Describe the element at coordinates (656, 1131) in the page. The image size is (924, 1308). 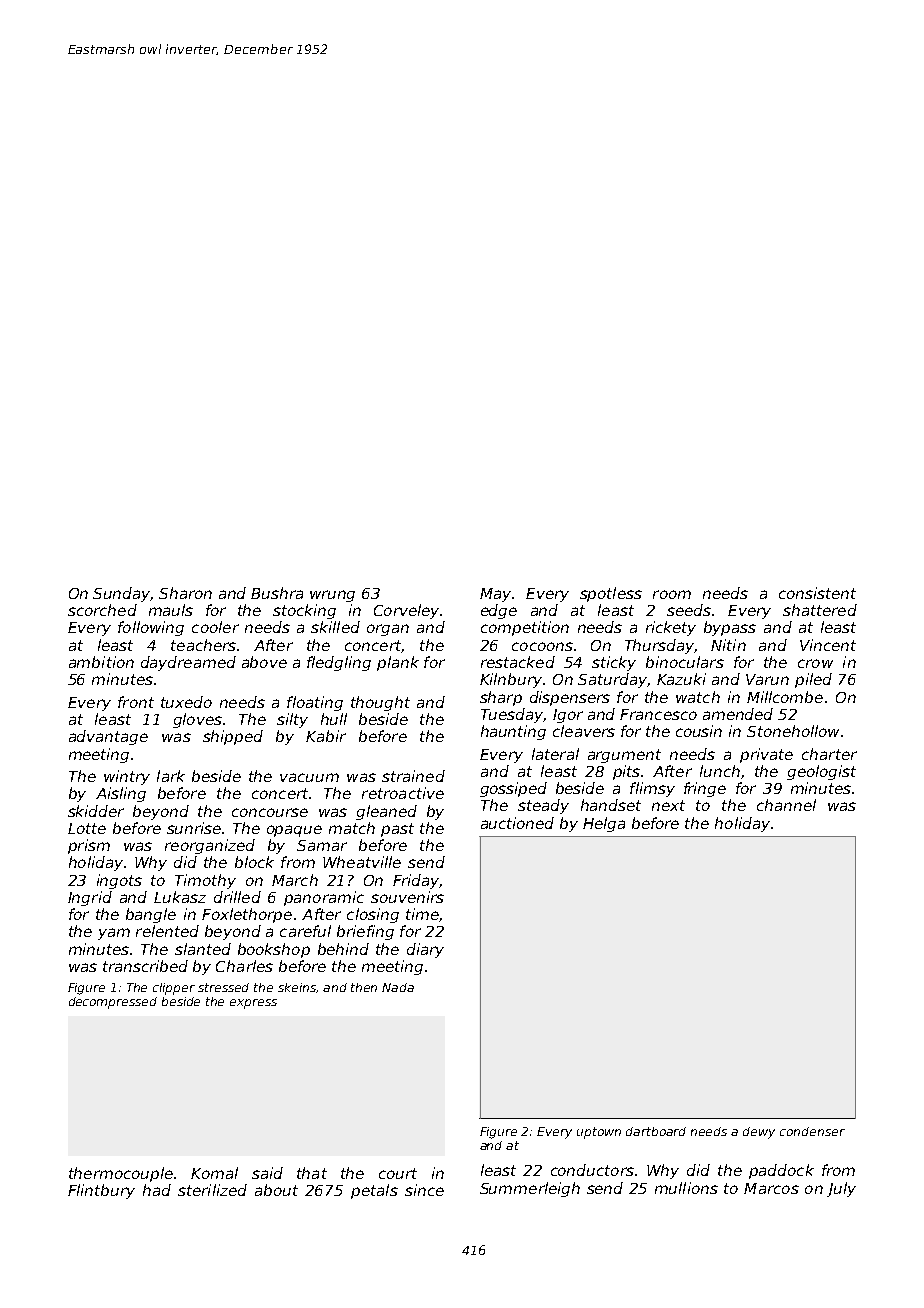
I see `dartboard` at that location.
